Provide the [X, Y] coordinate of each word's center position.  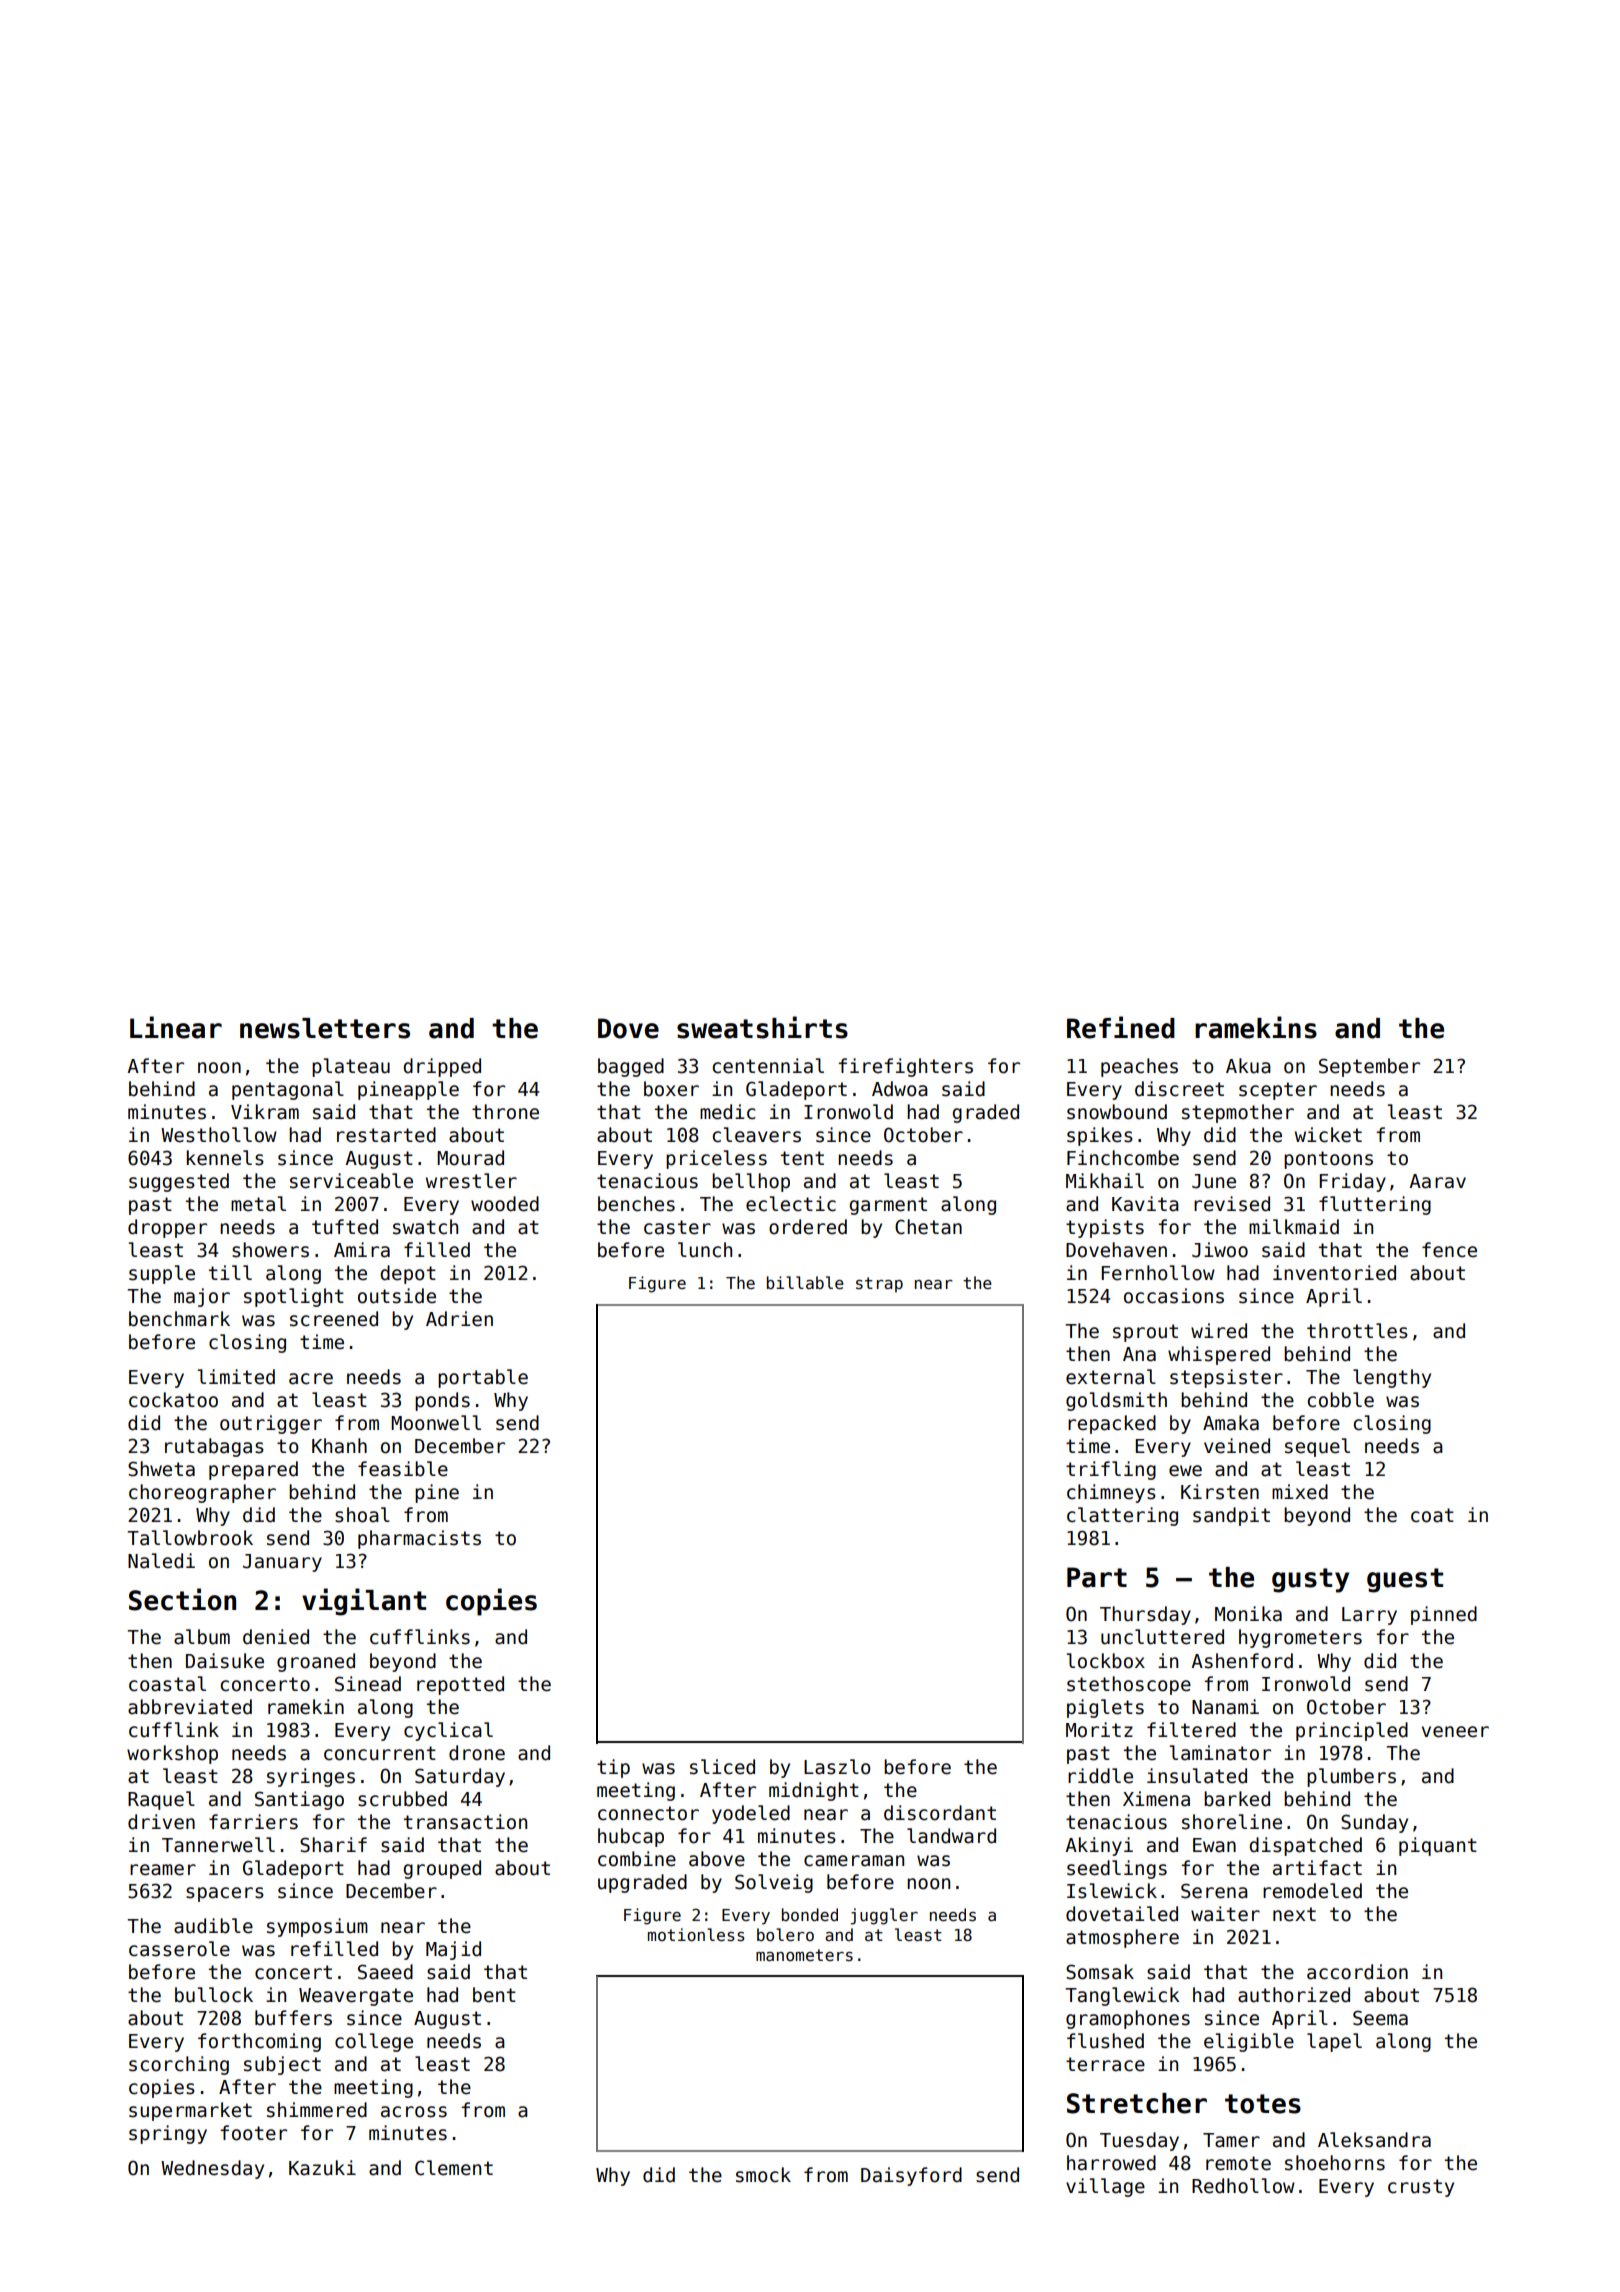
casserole [179, 1949]
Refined [1121, 1027]
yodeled [751, 1814]
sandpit [1231, 1516]
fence [1449, 1250]
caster [677, 1227]
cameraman [854, 1861]
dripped [442, 1067]
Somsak [1100, 1972]
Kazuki [322, 2168]
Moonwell [436, 1423]
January [282, 1563]
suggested [179, 1182]
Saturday [460, 1777]
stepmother [1238, 1113]
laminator [1220, 1753]
